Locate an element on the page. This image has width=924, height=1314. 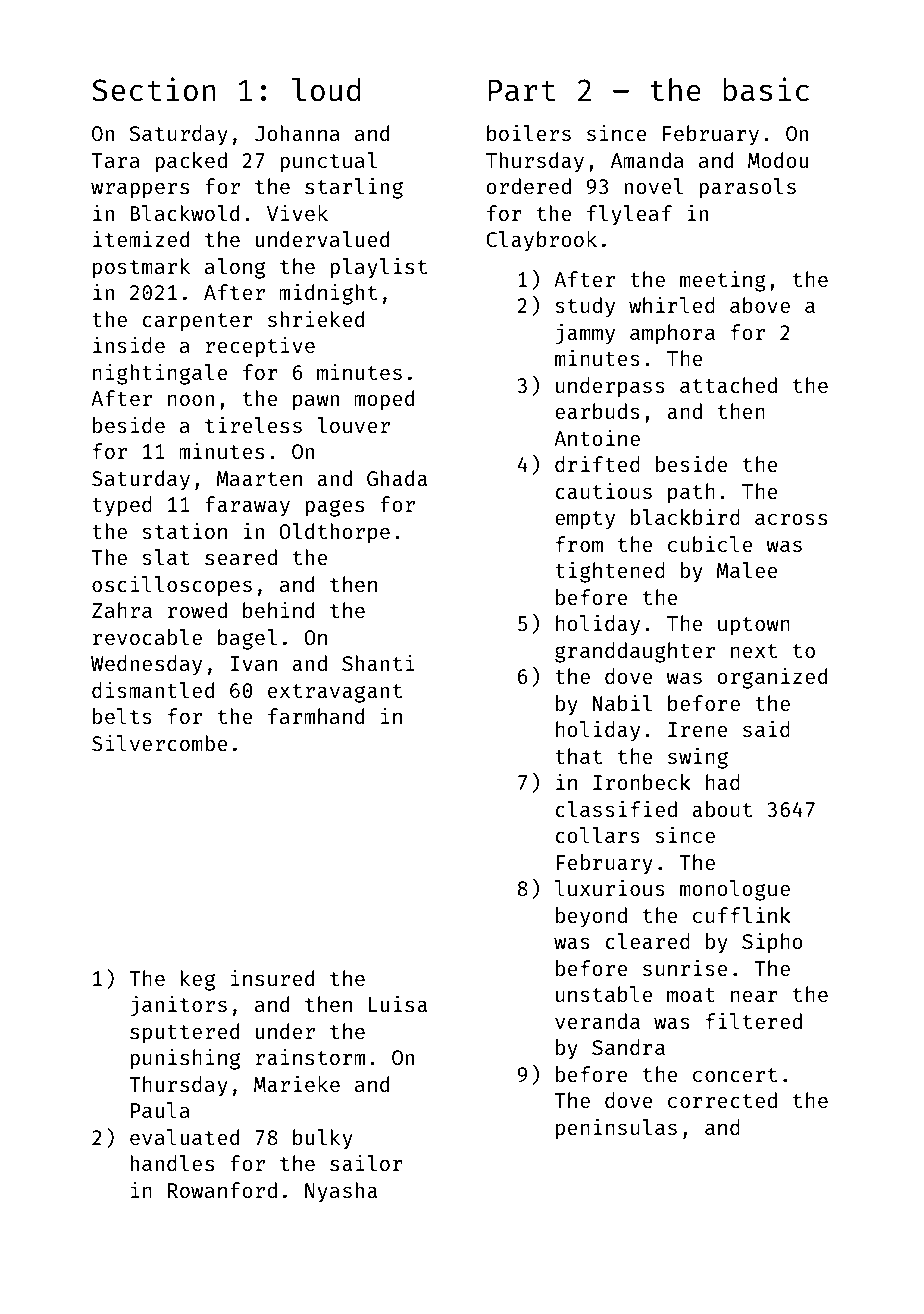
corrected is located at coordinates (722, 1100).
